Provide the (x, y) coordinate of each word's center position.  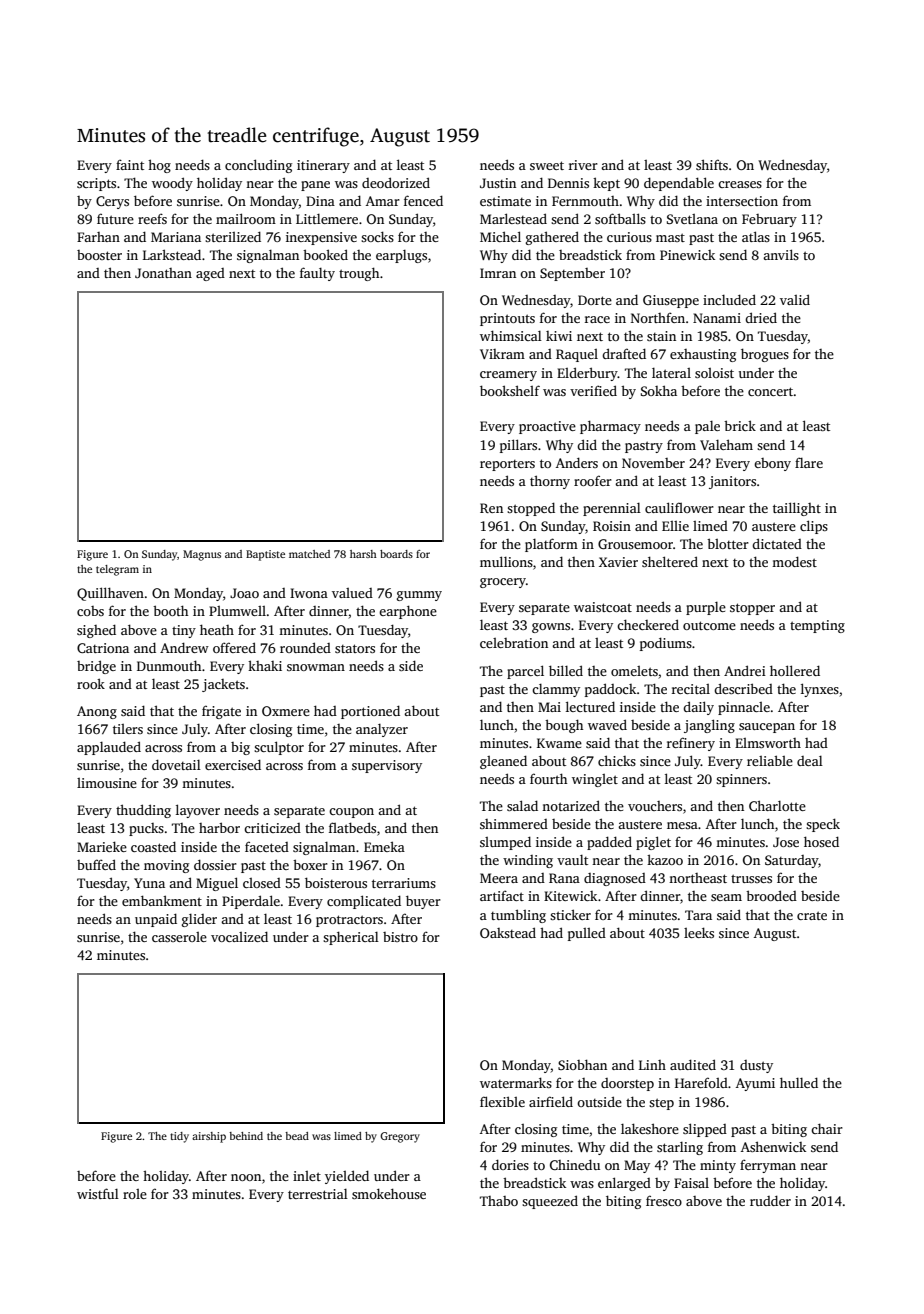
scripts (96, 184)
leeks (699, 932)
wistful (98, 1193)
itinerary (323, 166)
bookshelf (510, 390)
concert (771, 391)
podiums (666, 644)
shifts (712, 164)
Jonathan (163, 273)
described (743, 688)
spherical (351, 938)
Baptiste (265, 555)
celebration (514, 643)
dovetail (176, 764)
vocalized (239, 936)
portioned (370, 712)
